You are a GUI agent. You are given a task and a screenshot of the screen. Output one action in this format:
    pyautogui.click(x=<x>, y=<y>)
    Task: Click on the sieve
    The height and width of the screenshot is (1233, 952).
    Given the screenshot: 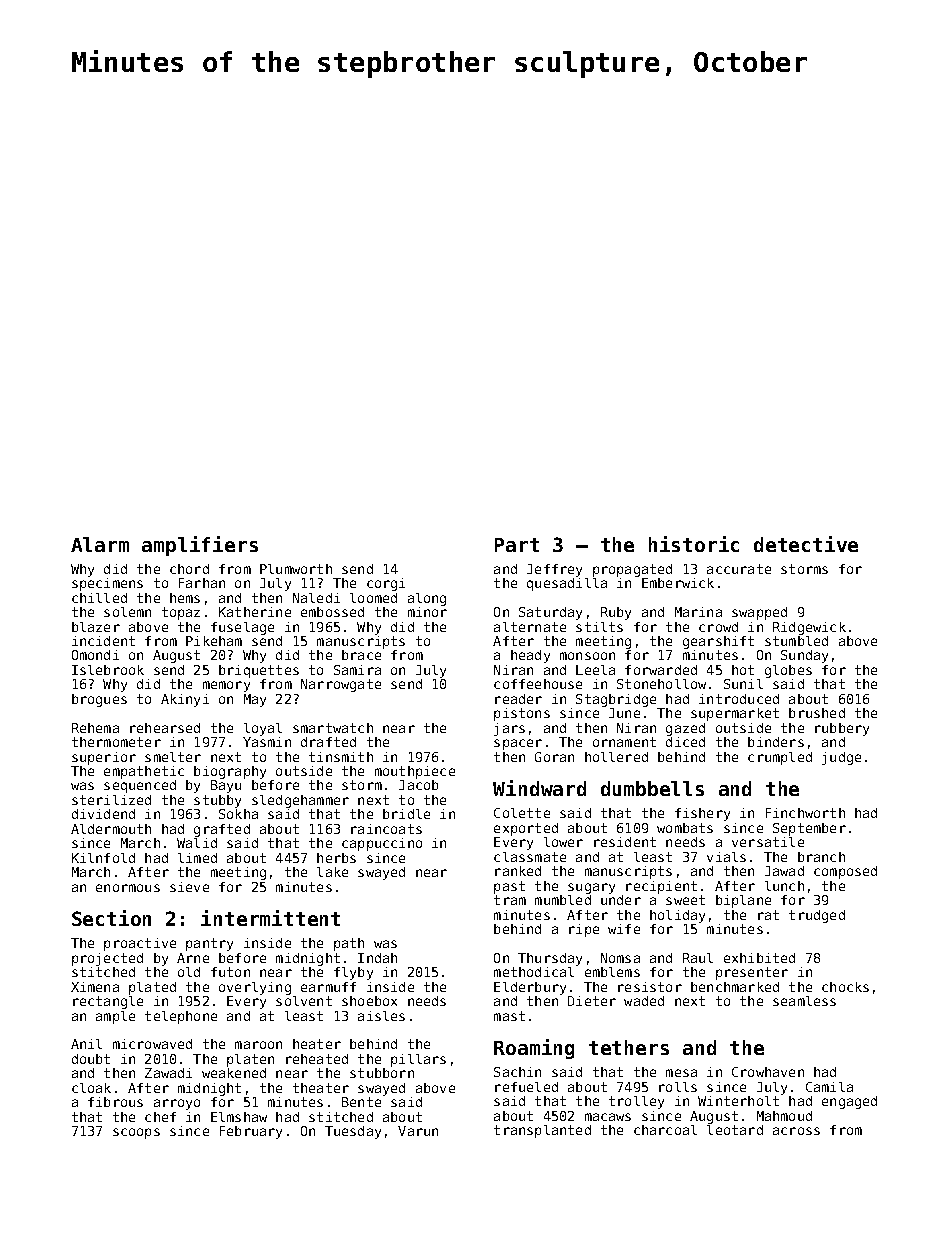 What is the action you would take?
    pyautogui.click(x=189, y=887)
